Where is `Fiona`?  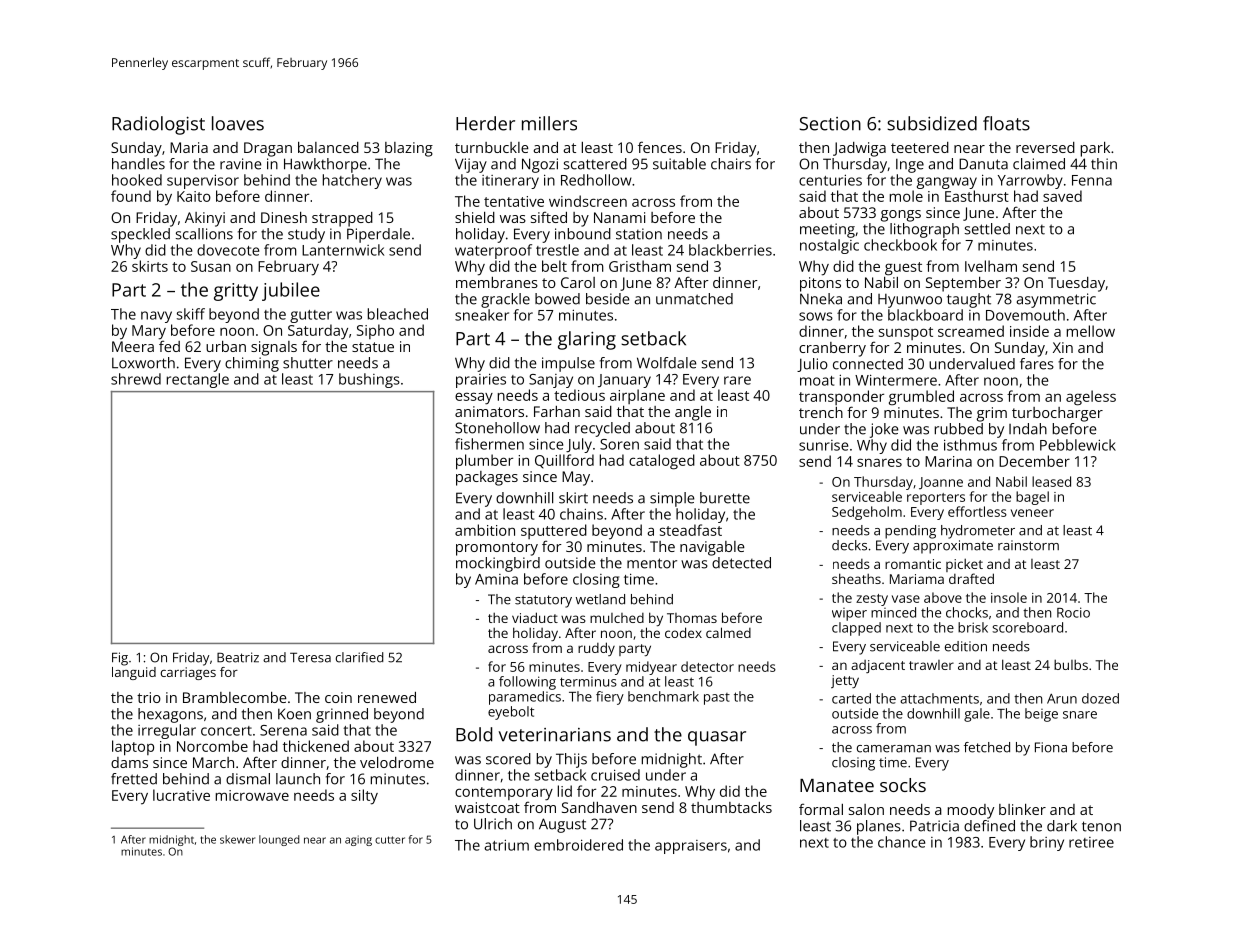
Fiona is located at coordinates (1051, 747).
